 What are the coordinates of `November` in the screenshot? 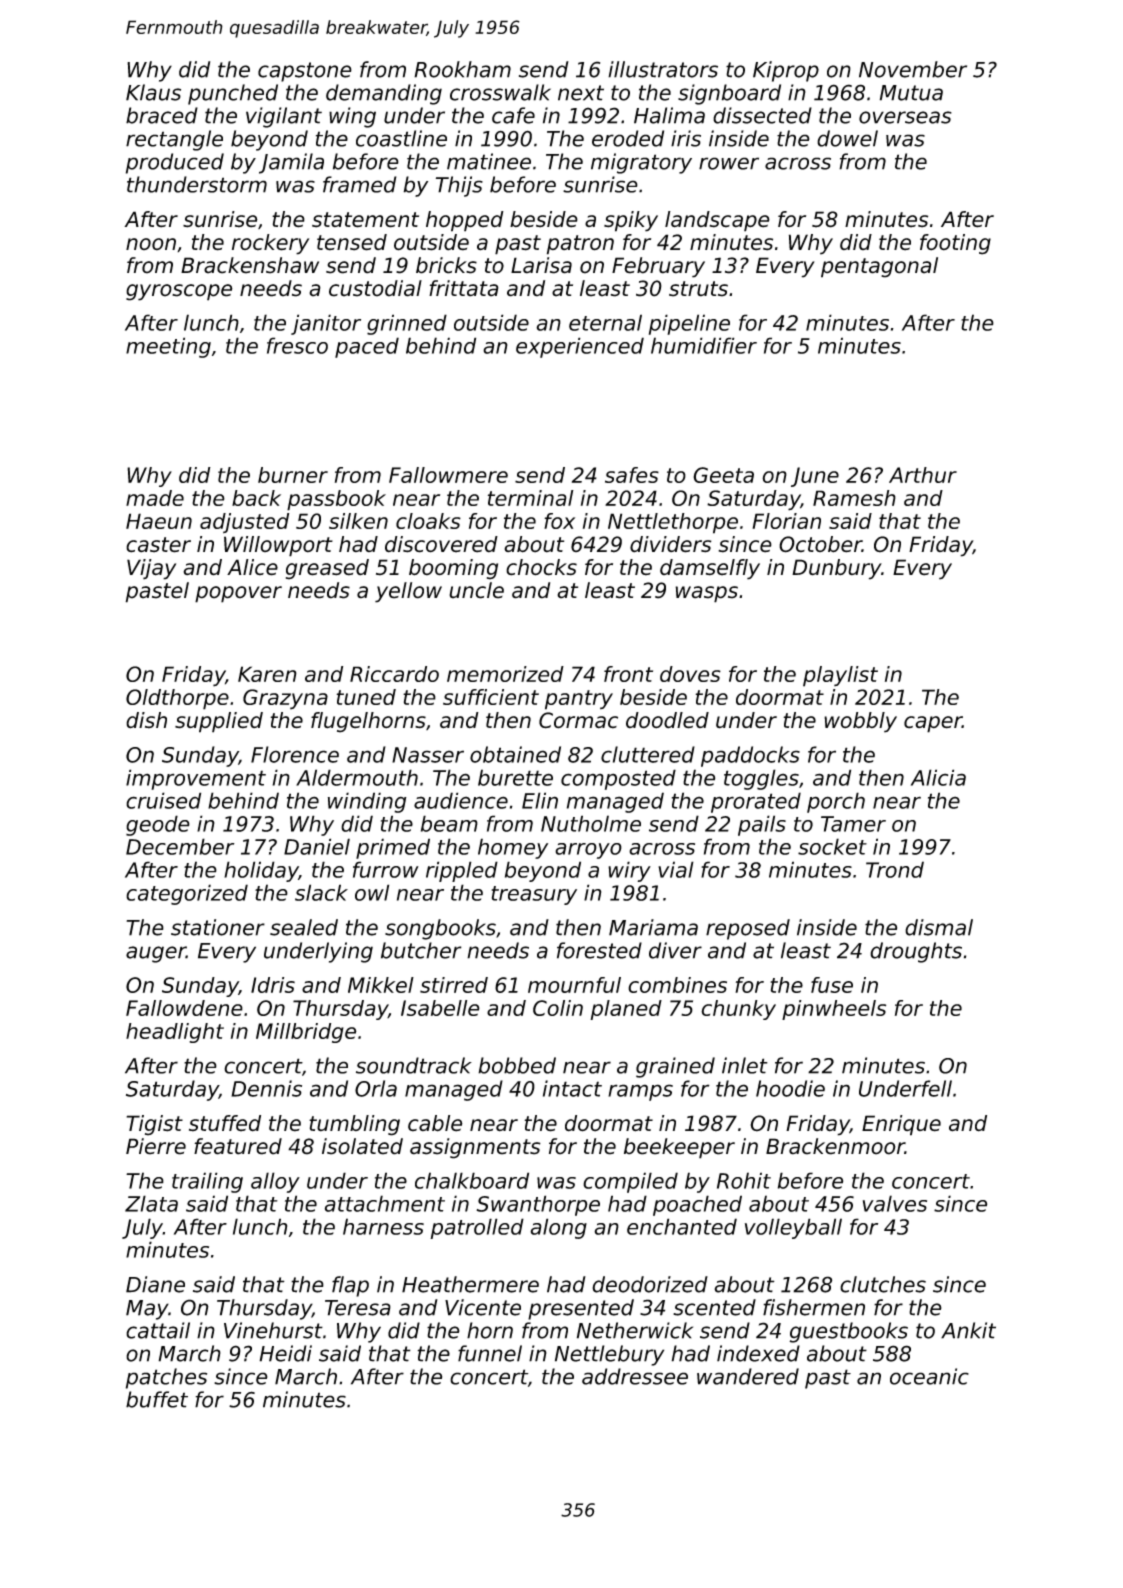 It's located at (913, 69).
